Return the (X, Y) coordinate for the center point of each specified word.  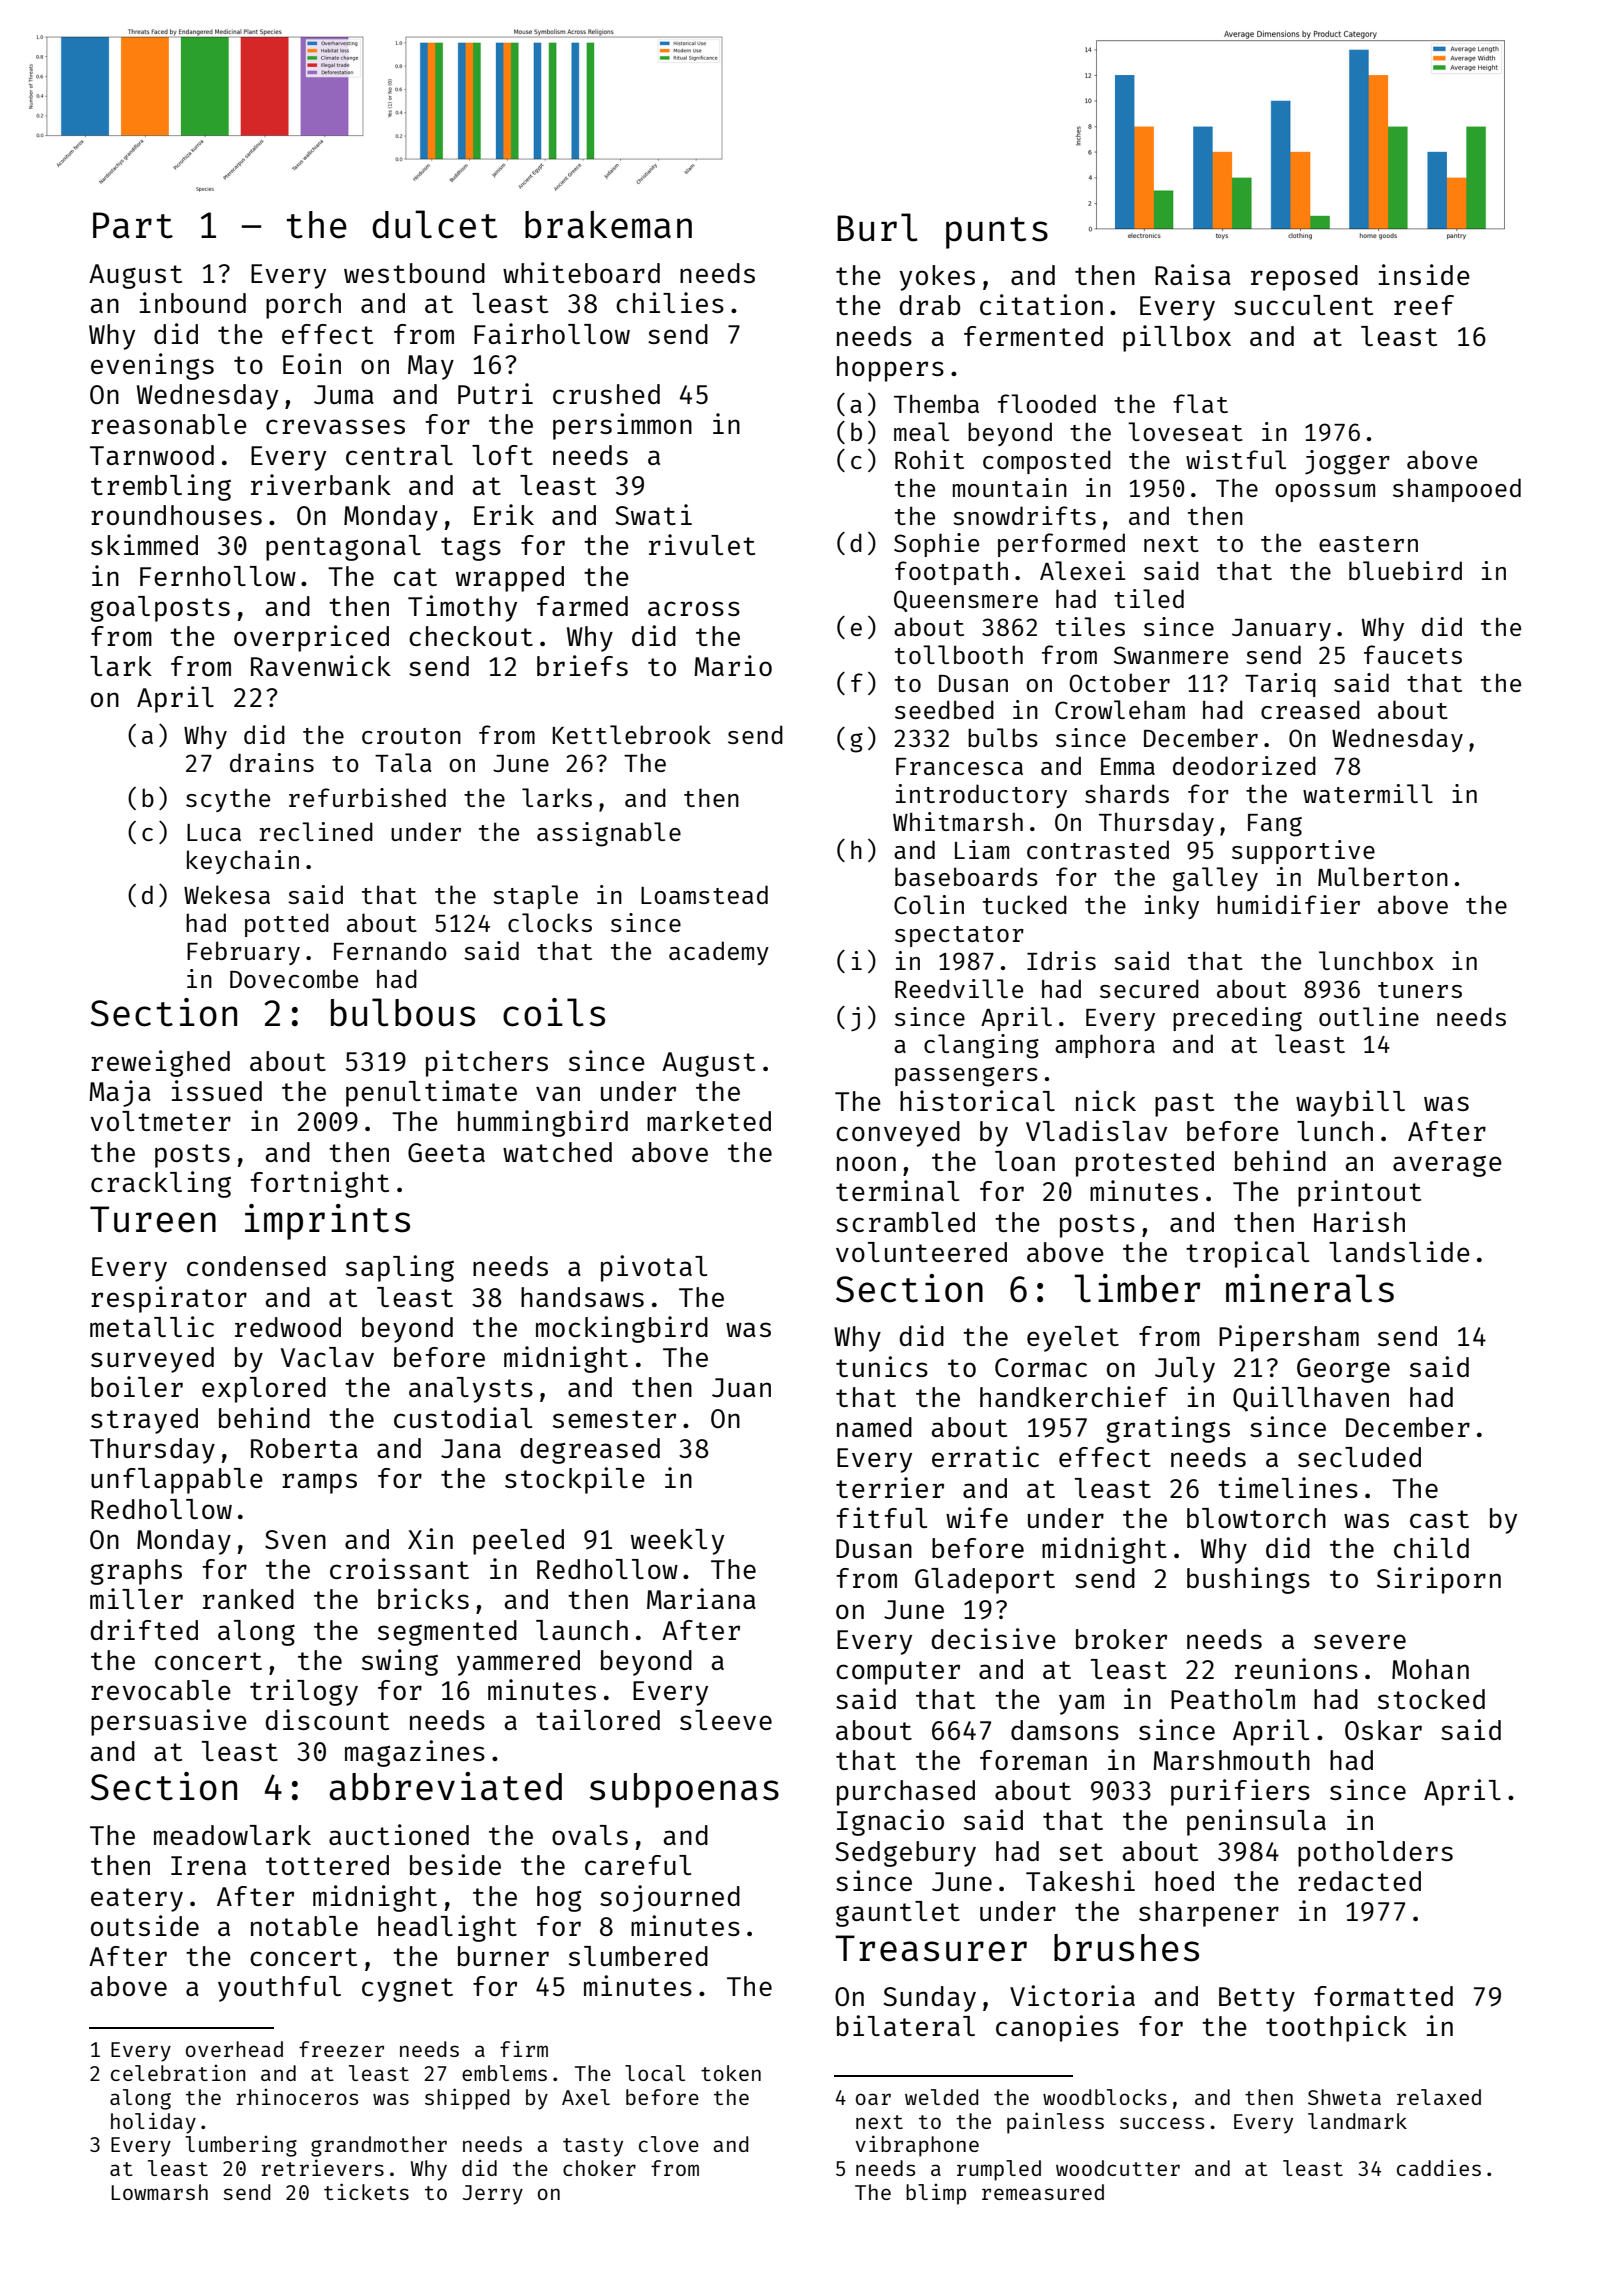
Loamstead (704, 894)
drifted (144, 1629)
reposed (1304, 278)
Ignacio (890, 1822)
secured (1149, 988)
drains (272, 762)
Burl (877, 227)
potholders (1375, 1854)
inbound (193, 302)
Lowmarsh (159, 2192)
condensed (256, 1266)
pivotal (654, 1268)
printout (1359, 1193)
